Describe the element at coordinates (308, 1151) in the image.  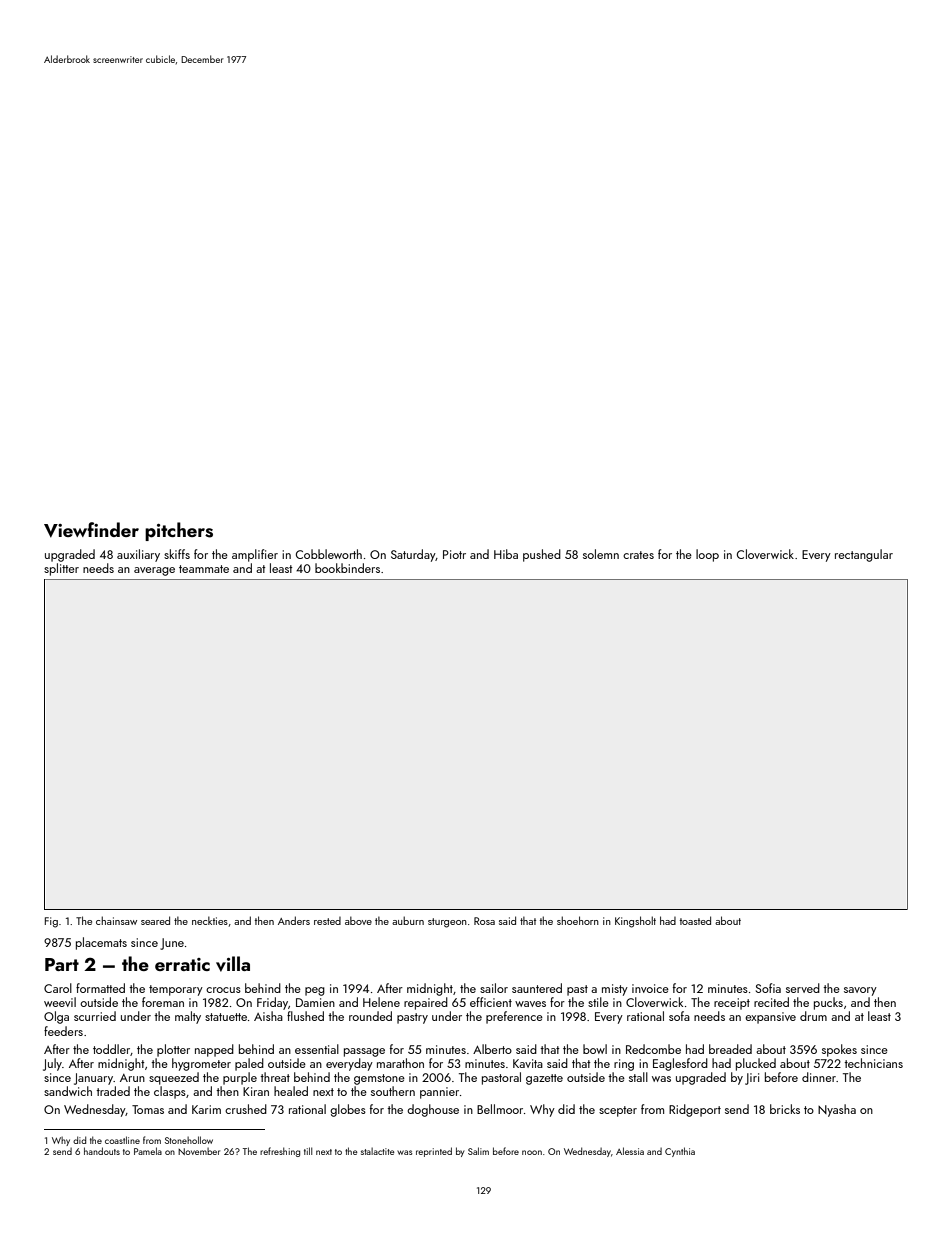
I see `till` at that location.
